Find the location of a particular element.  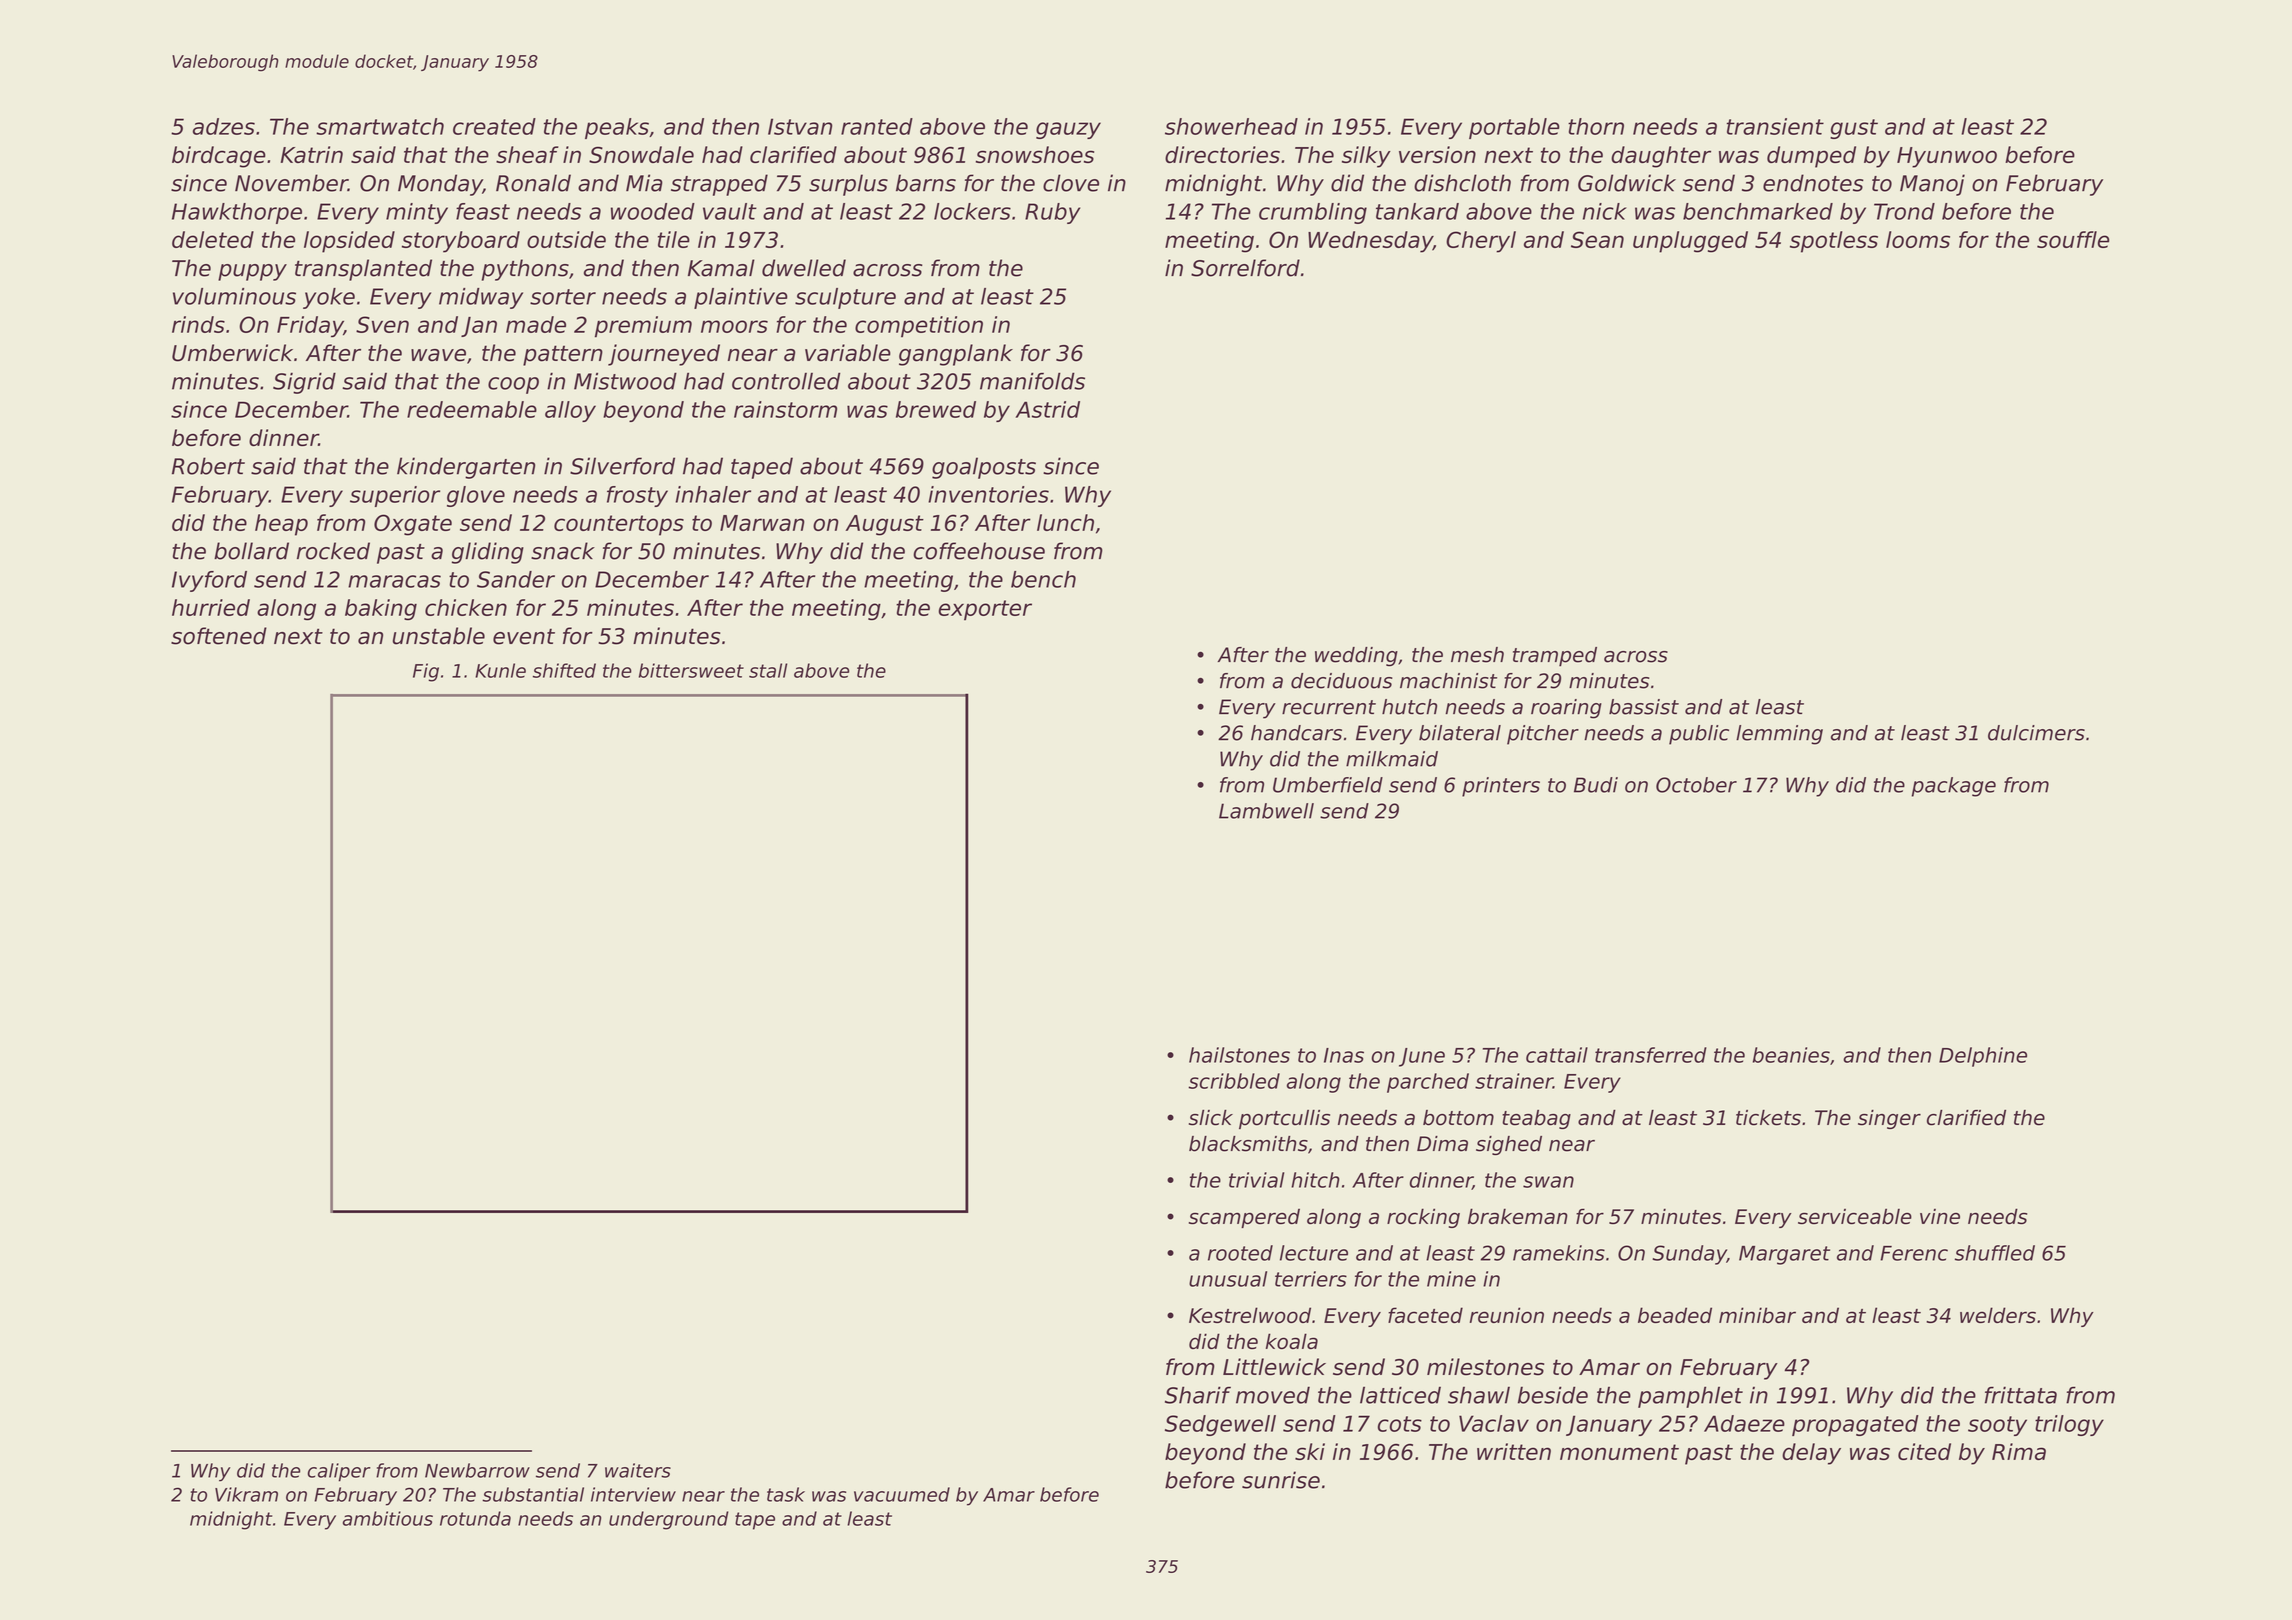

caliper is located at coordinates (339, 1472).
